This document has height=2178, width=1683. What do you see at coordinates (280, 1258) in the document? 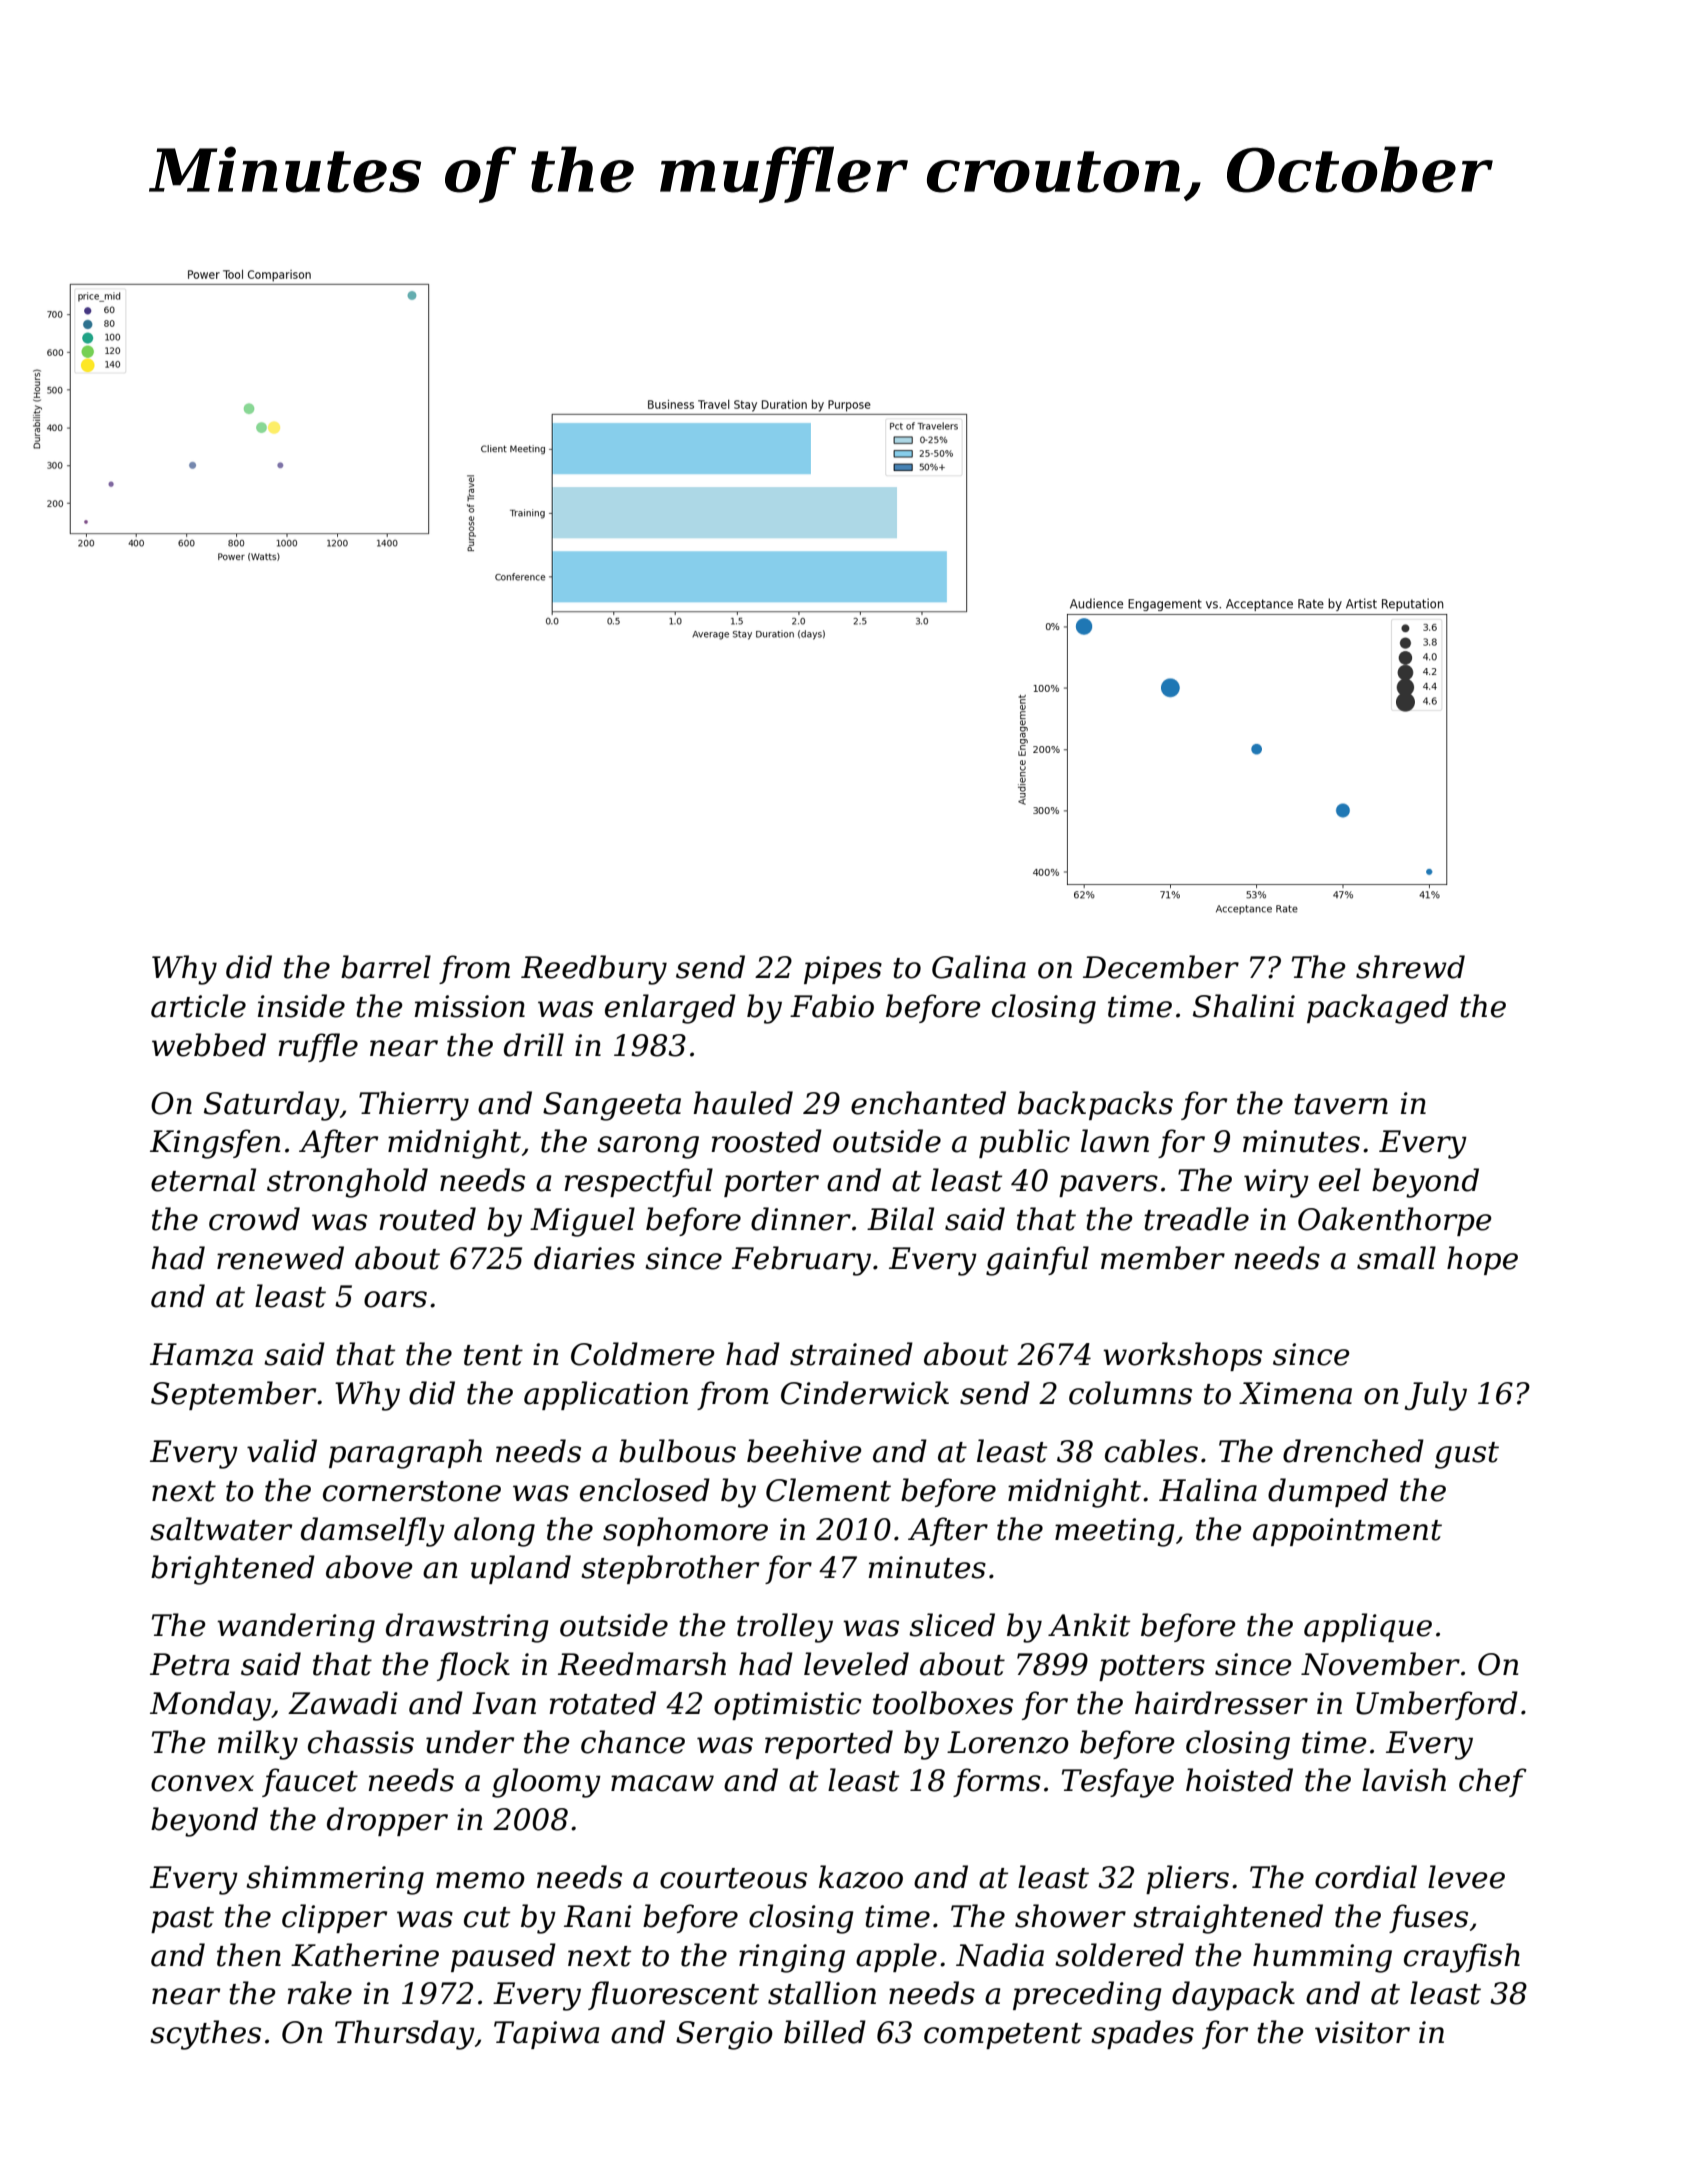
I see `renewed` at bounding box center [280, 1258].
